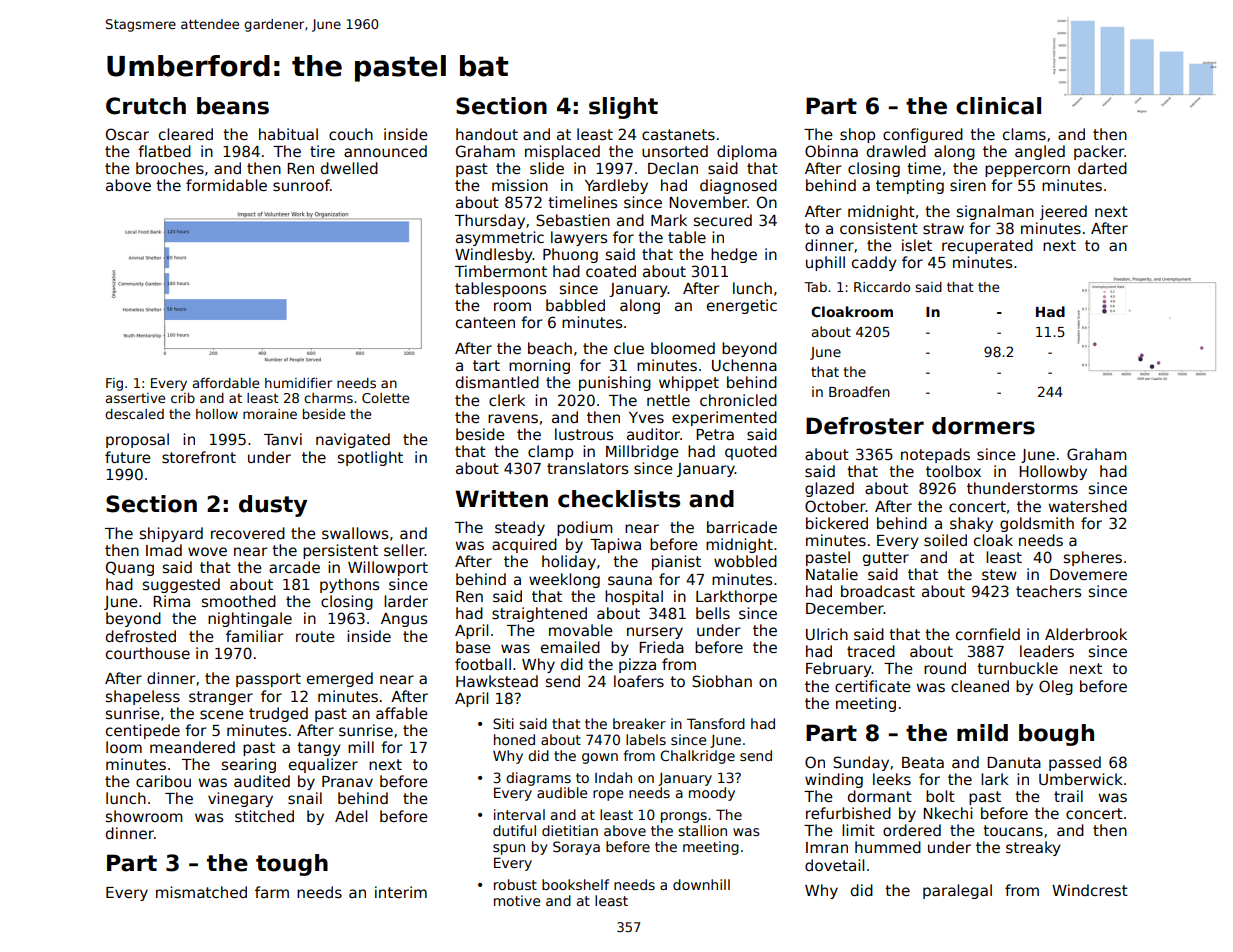  What do you see at coordinates (513, 418) in the screenshot?
I see `ravens` at bounding box center [513, 418].
